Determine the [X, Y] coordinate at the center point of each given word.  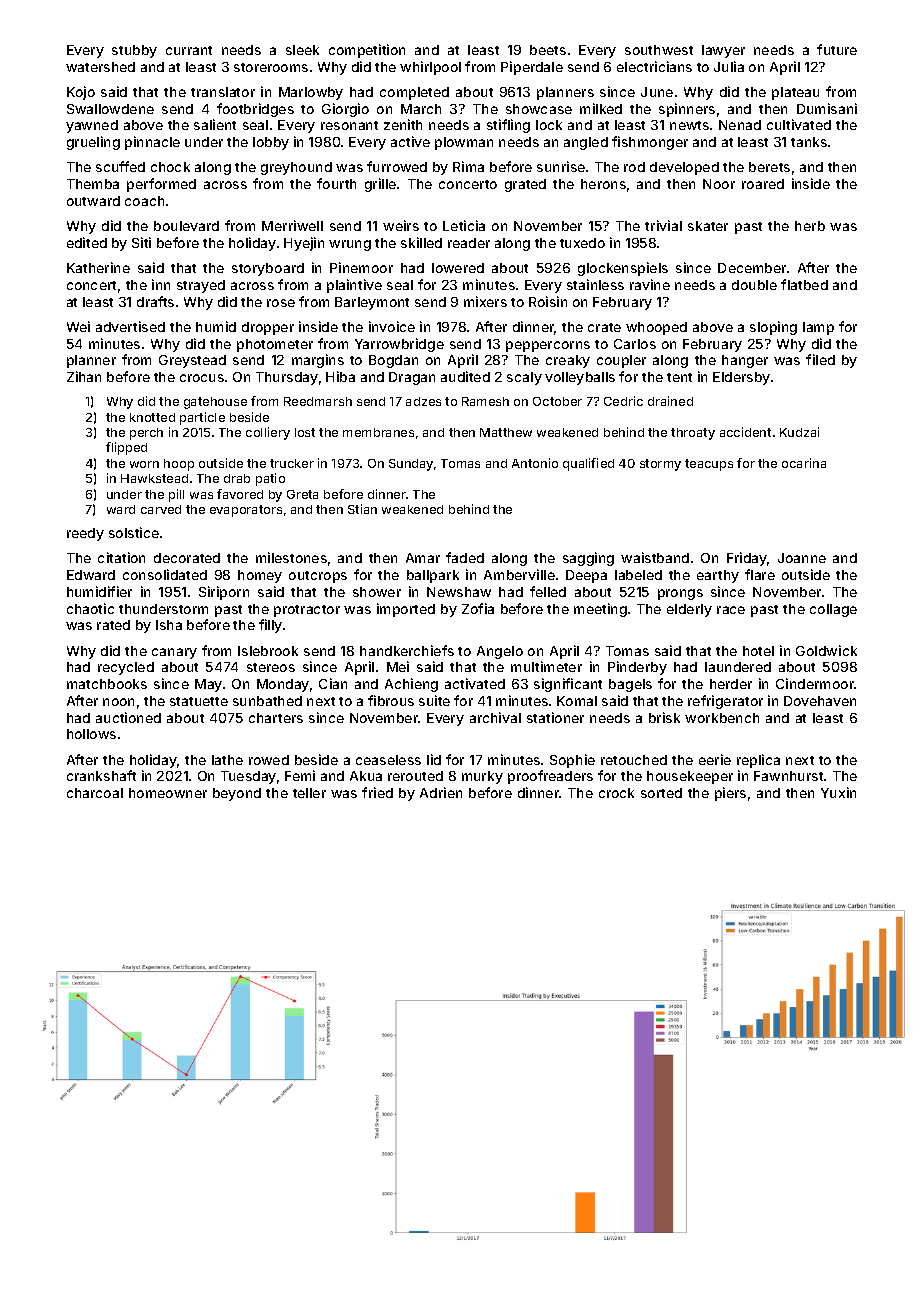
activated [475, 683]
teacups [709, 465]
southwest [659, 50]
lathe [227, 760]
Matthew [506, 432]
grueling [93, 143]
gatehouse [215, 403]
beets [548, 50]
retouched [634, 760]
